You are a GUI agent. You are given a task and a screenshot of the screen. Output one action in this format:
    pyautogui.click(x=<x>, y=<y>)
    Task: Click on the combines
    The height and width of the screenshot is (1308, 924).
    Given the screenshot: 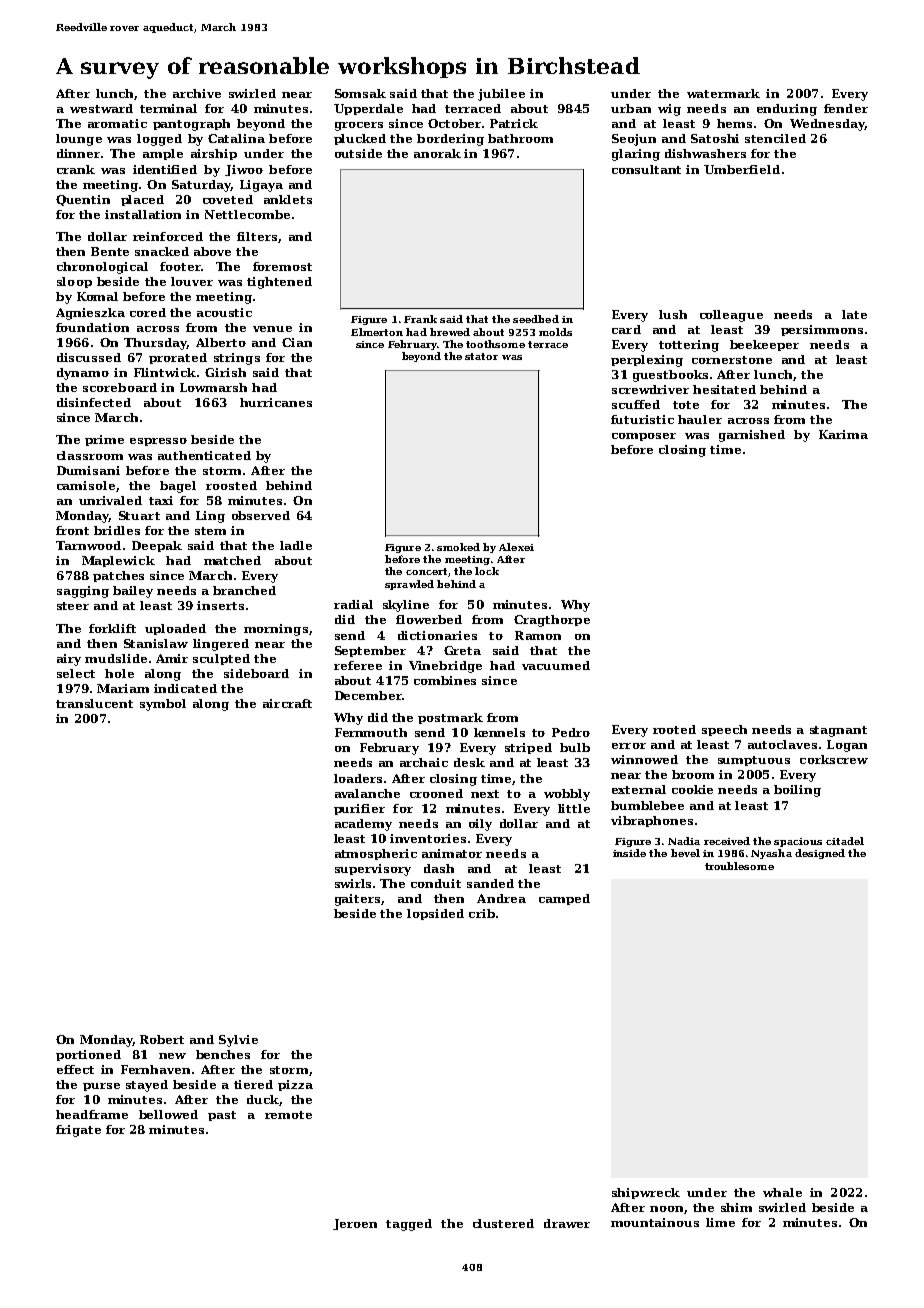 What is the action you would take?
    pyautogui.click(x=445, y=680)
